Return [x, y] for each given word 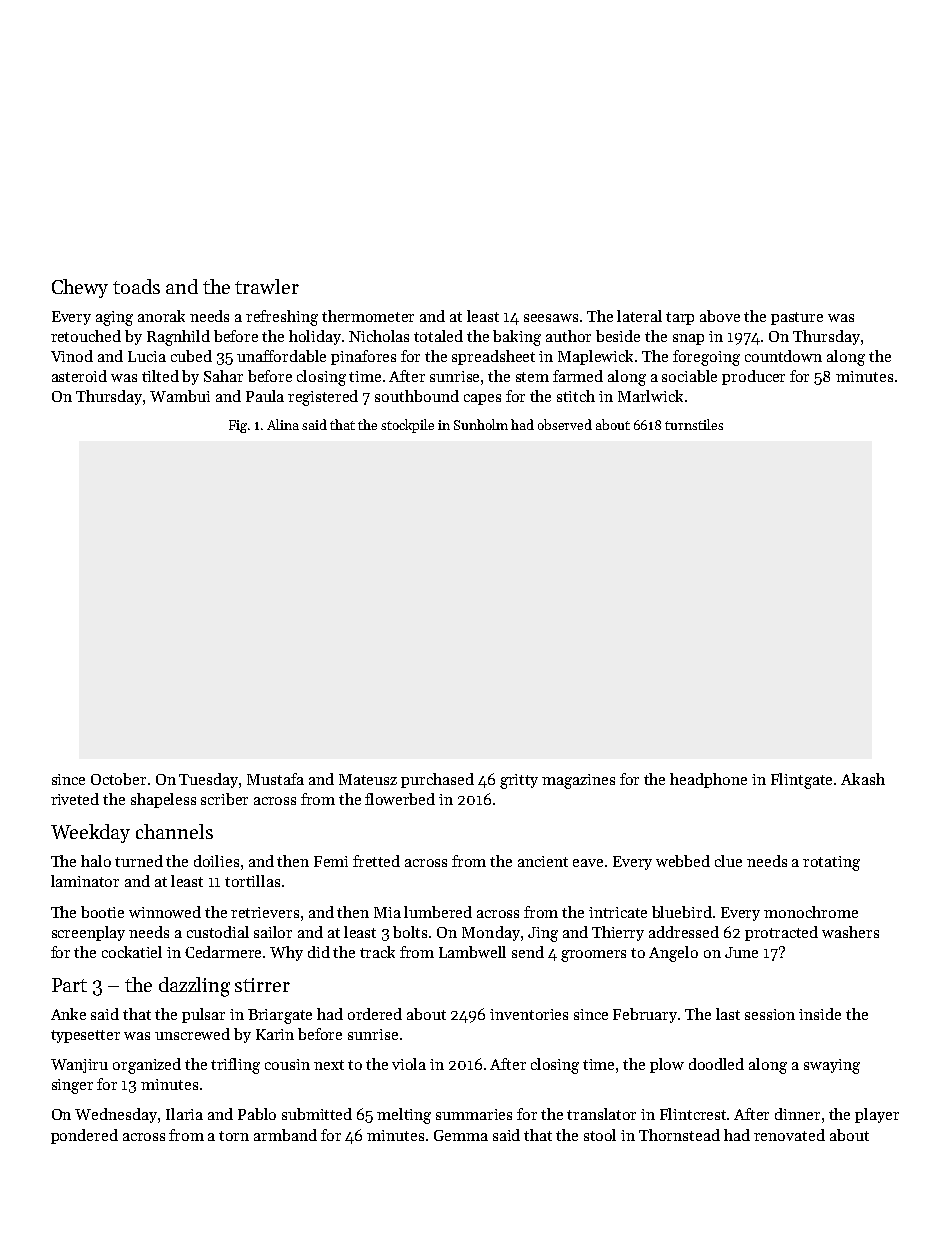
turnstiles [694, 424]
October [118, 779]
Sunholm [481, 424]
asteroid [79, 376]
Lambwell [472, 952]
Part [69, 985]
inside [820, 1014]
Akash [863, 779]
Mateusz [368, 779]
